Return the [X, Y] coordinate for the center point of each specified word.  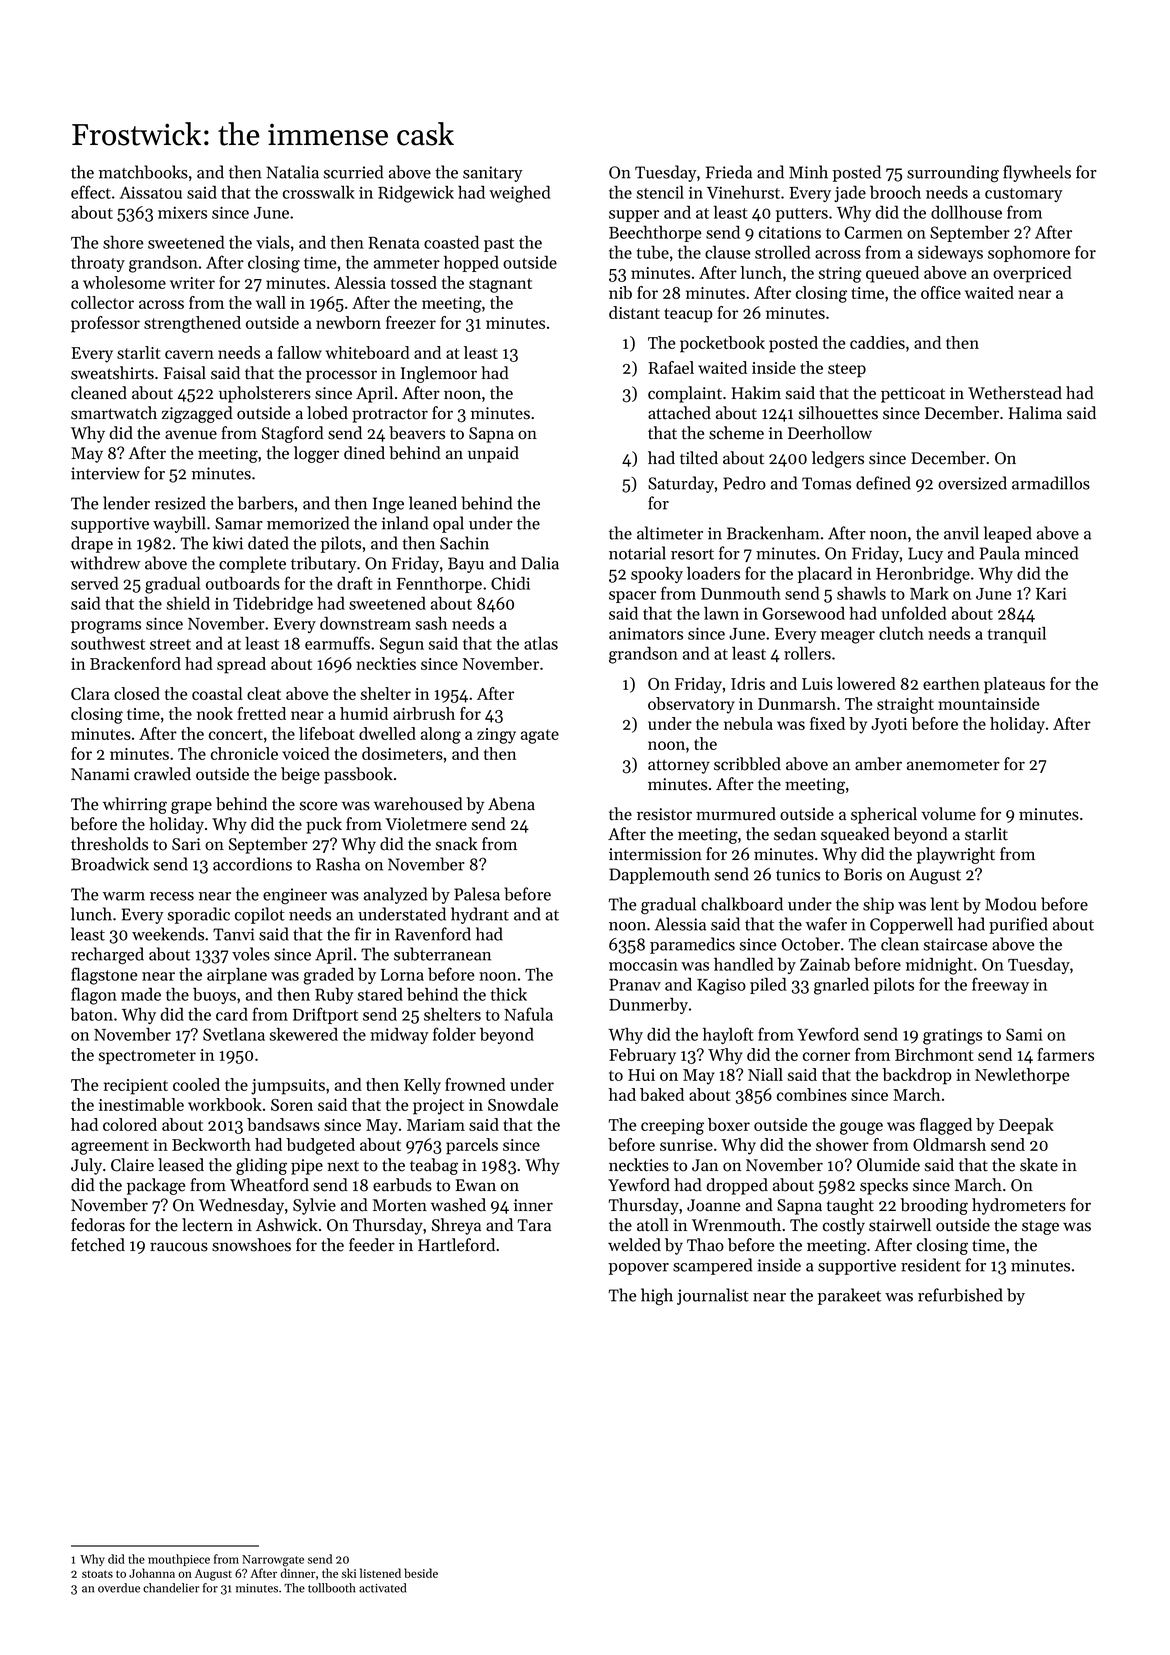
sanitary [493, 174]
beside [421, 1573]
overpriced [1032, 274]
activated [382, 1588]
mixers [182, 212]
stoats [97, 1574]
